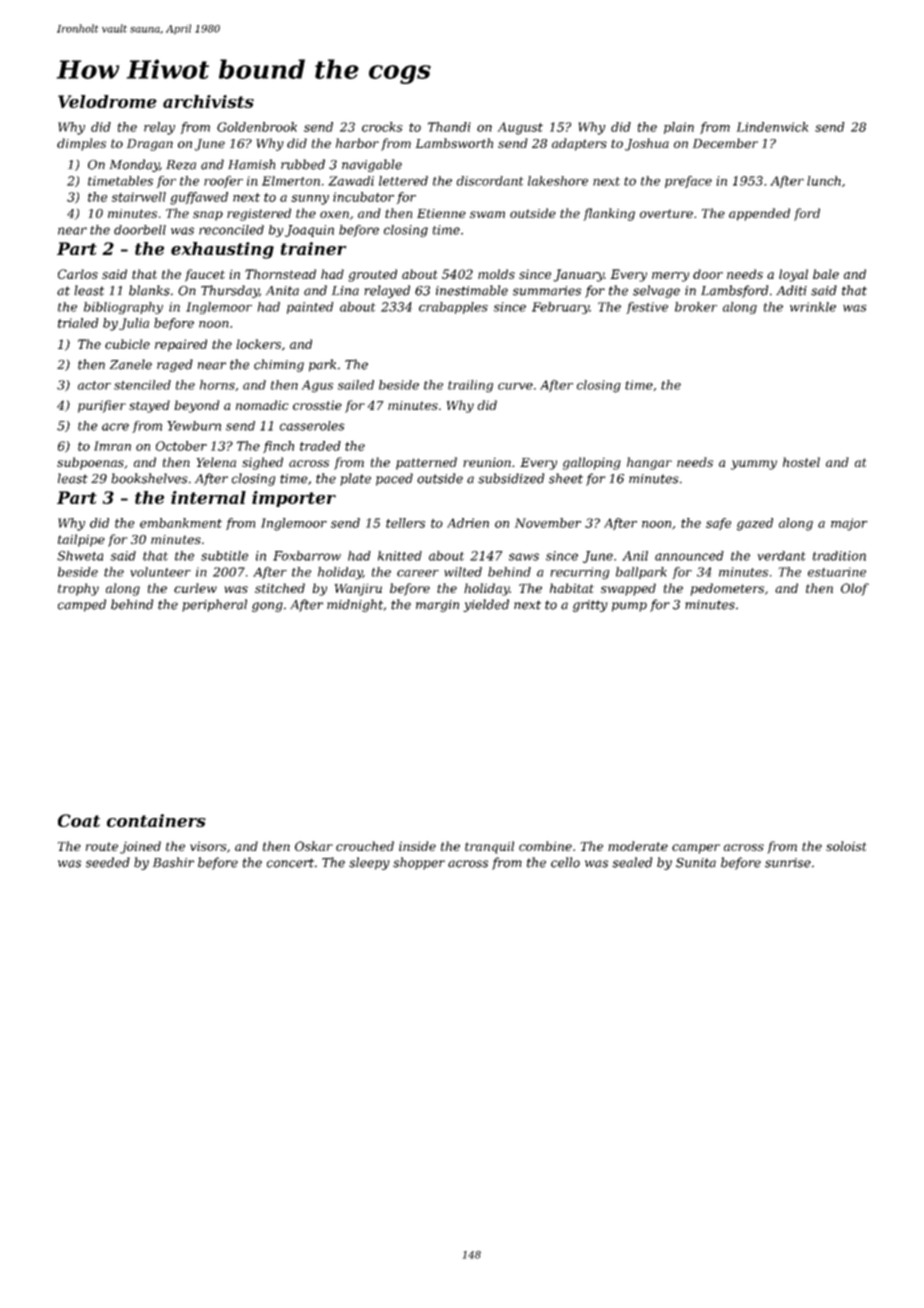 This screenshot has width=924, height=1308. I want to click on broker, so click(696, 307).
